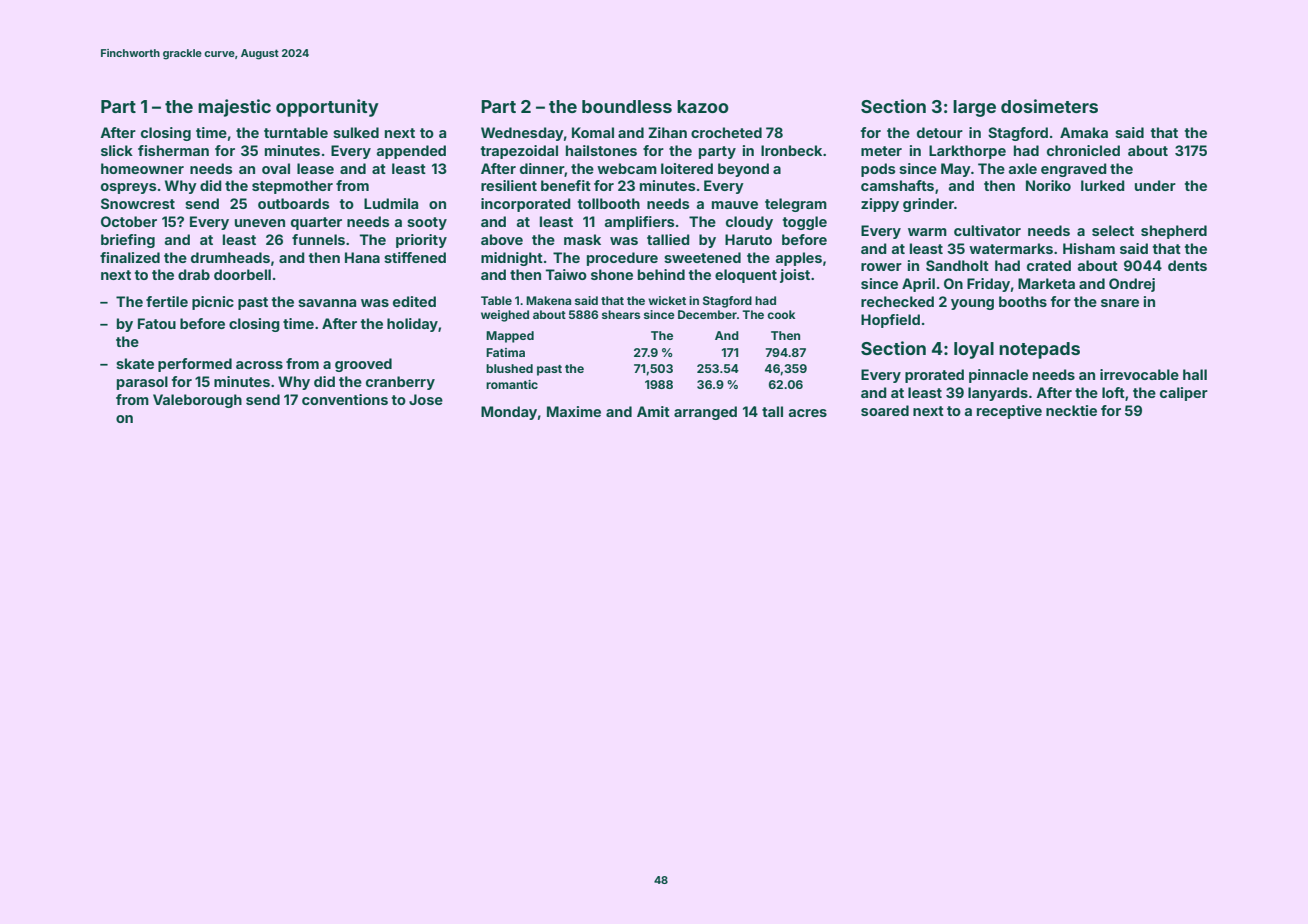 The image size is (1308, 924). Describe the element at coordinates (327, 108) in the screenshot. I see `opportunity` at that location.
